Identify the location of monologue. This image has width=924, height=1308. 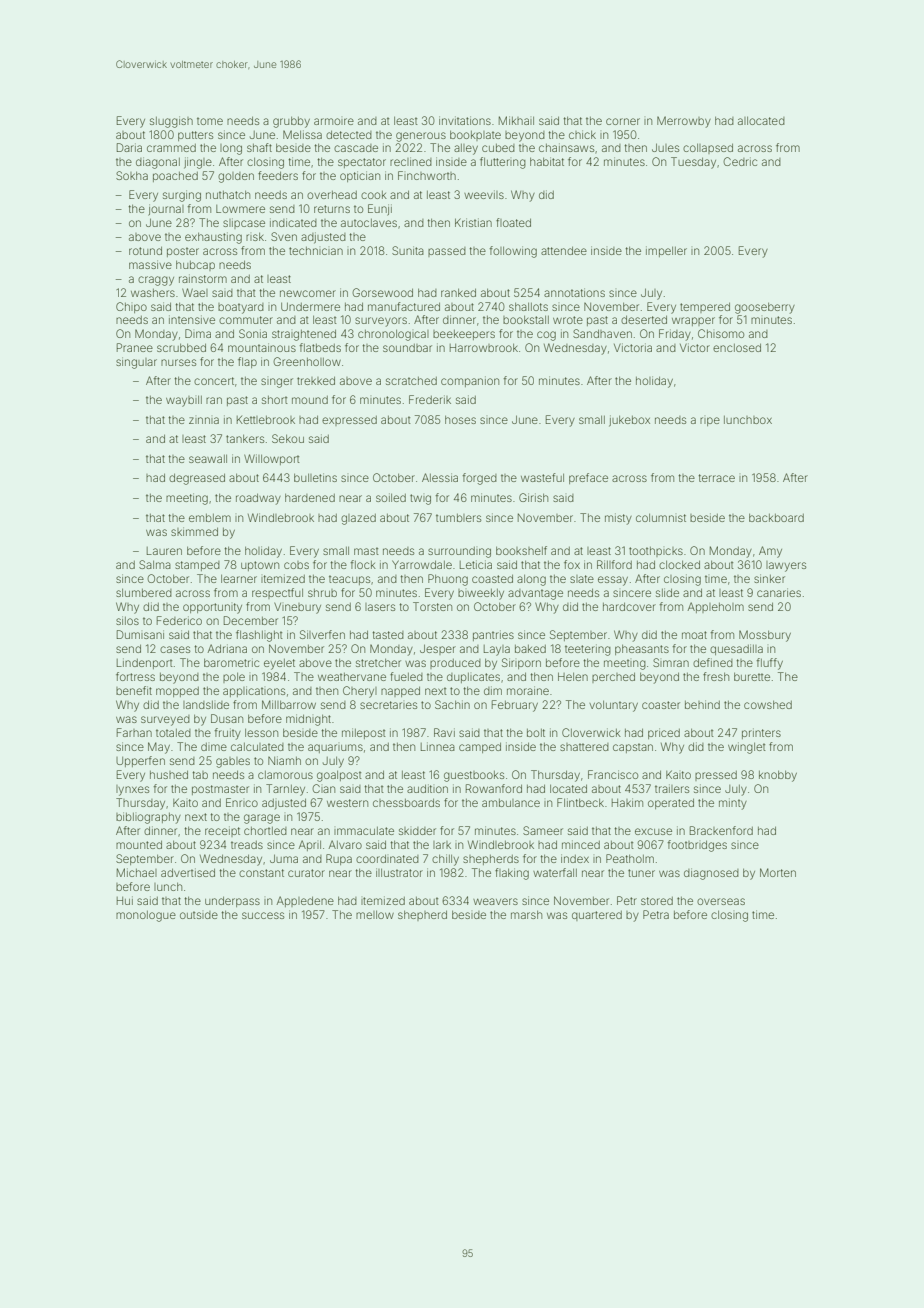
(146, 916).
